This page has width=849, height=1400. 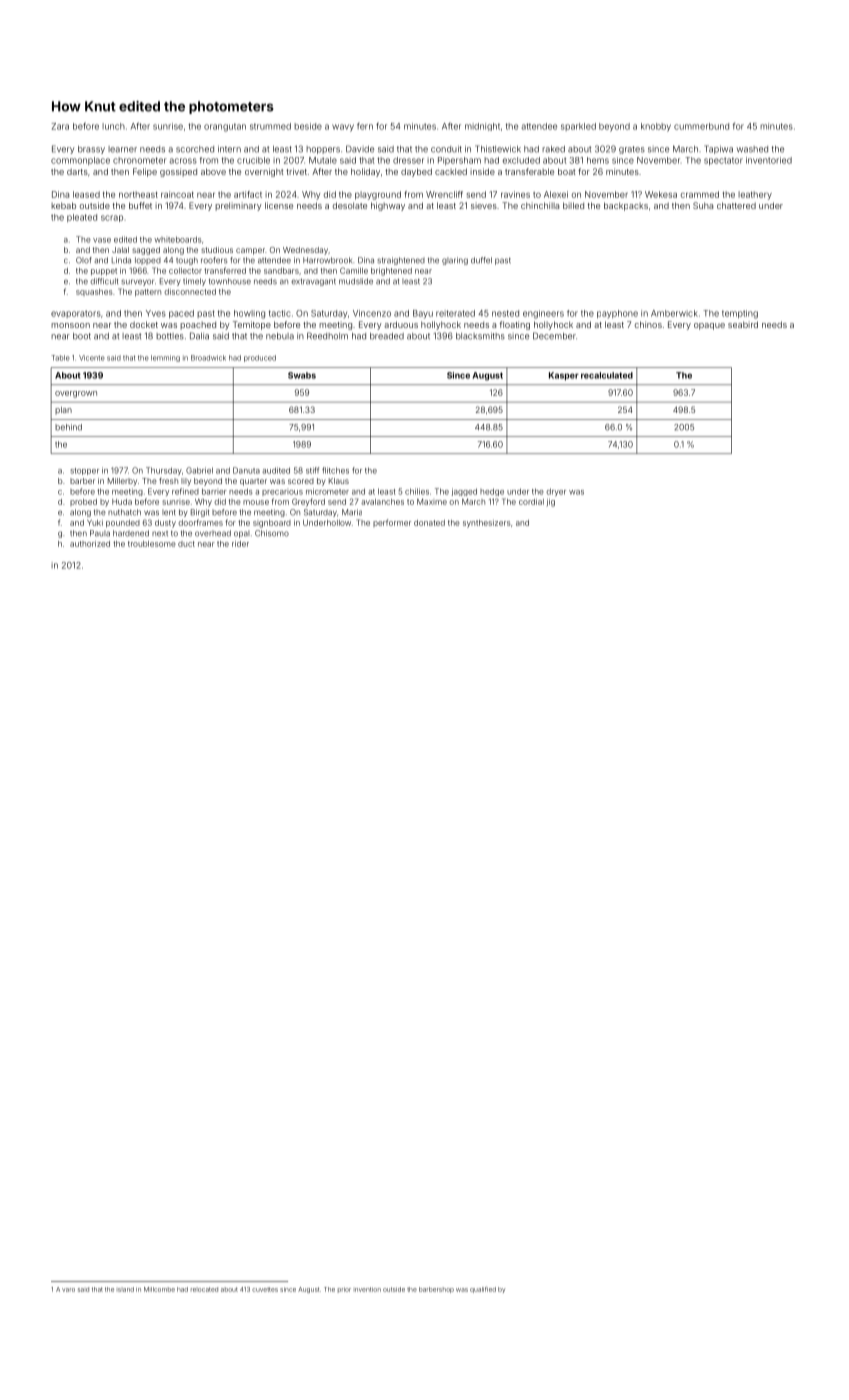 I want to click on Broadwick, so click(x=208, y=358).
